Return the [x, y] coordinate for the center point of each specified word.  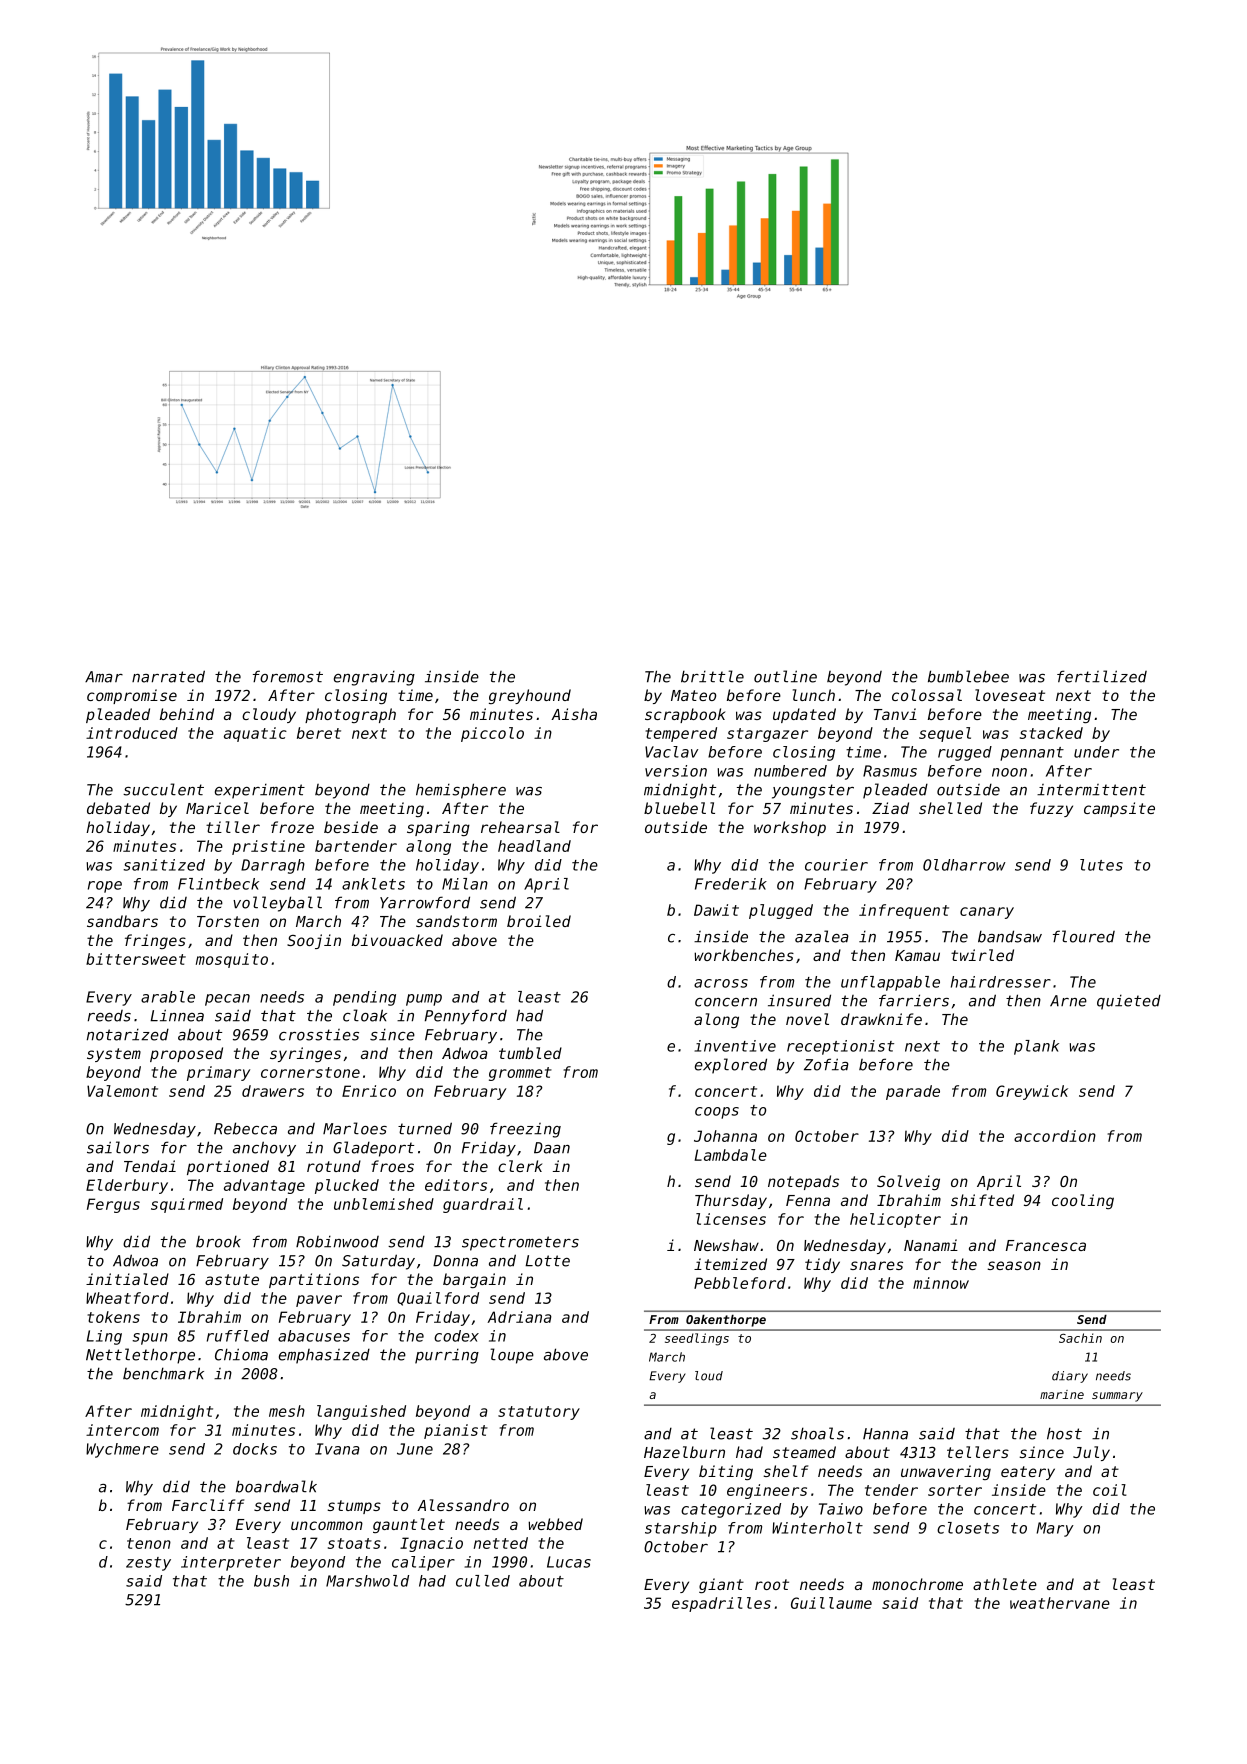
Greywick [1032, 1092]
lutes [1101, 865]
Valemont [122, 1091]
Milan [465, 884]
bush [271, 1581]
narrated [168, 676]
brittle [712, 676]
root [772, 1584]
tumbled [530, 1053]
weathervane [1060, 1603]
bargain [474, 1280]
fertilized [1102, 676]
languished [361, 1412]
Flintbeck [218, 884]
